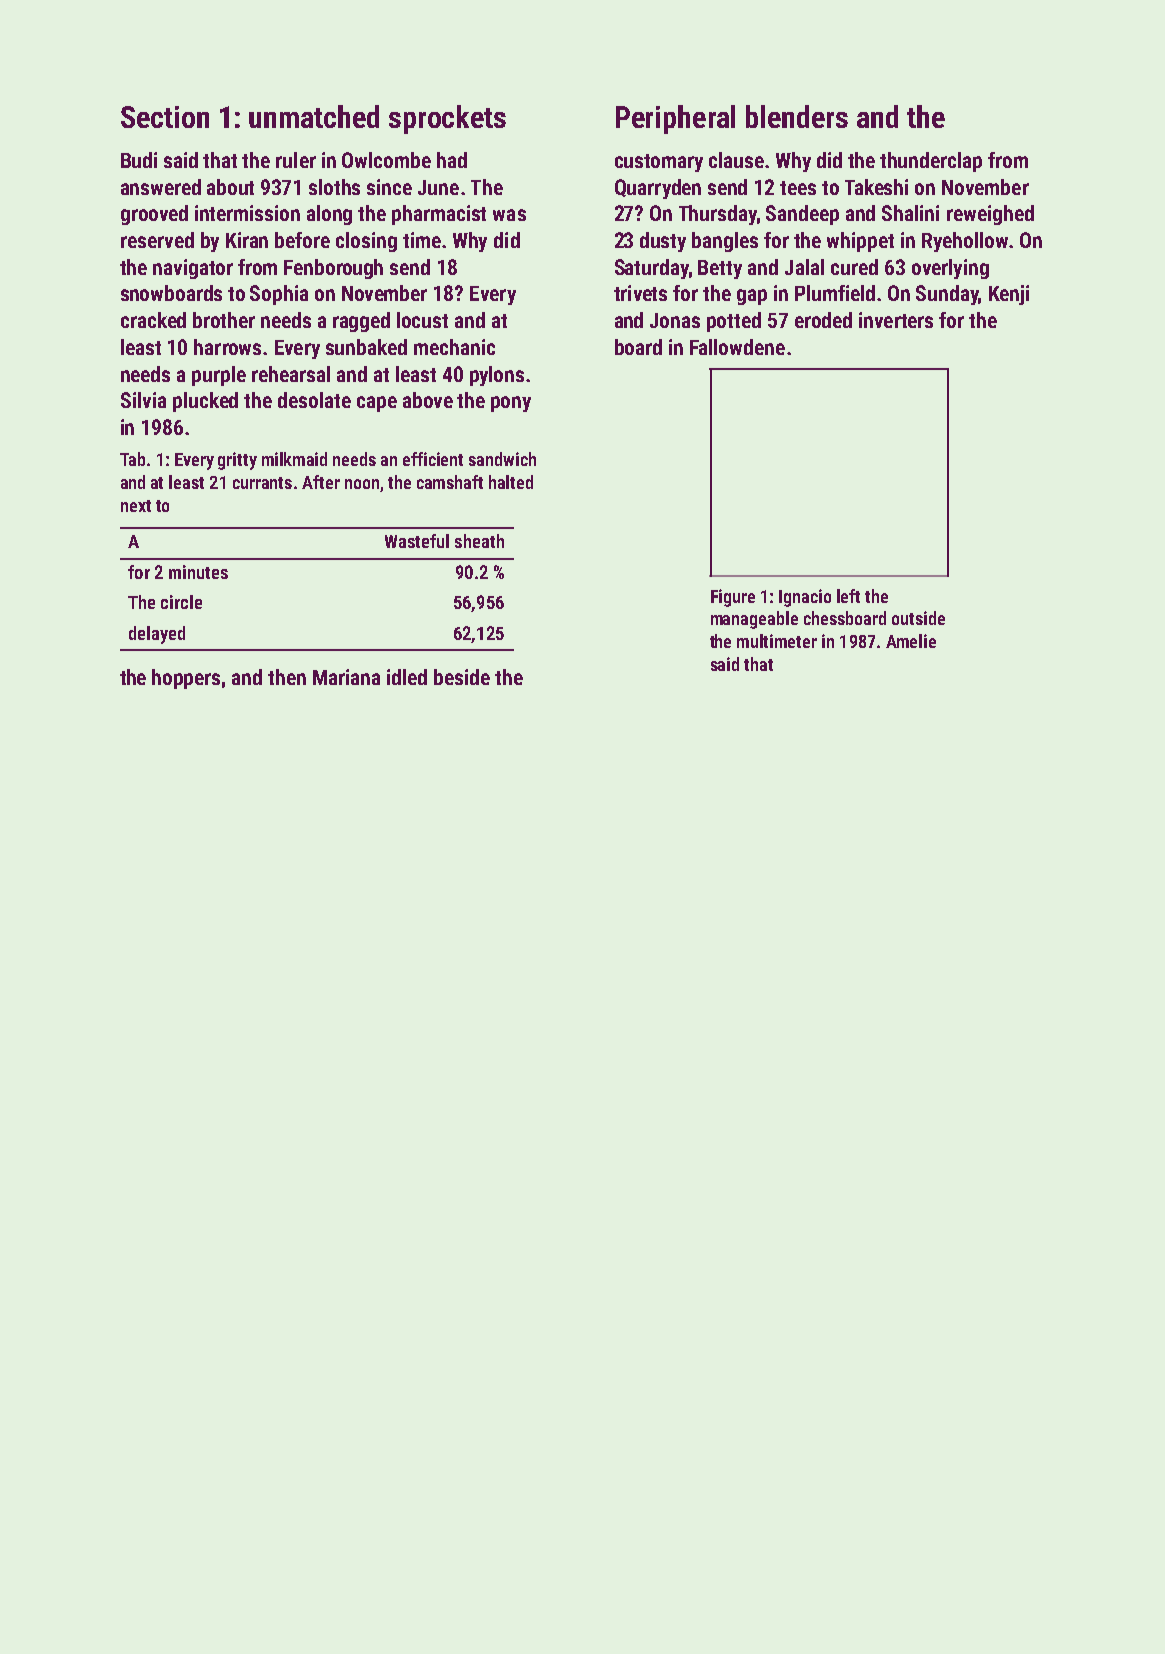 This page has height=1654, width=1165. Describe the element at coordinates (139, 160) in the page. I see `Budi` at that location.
